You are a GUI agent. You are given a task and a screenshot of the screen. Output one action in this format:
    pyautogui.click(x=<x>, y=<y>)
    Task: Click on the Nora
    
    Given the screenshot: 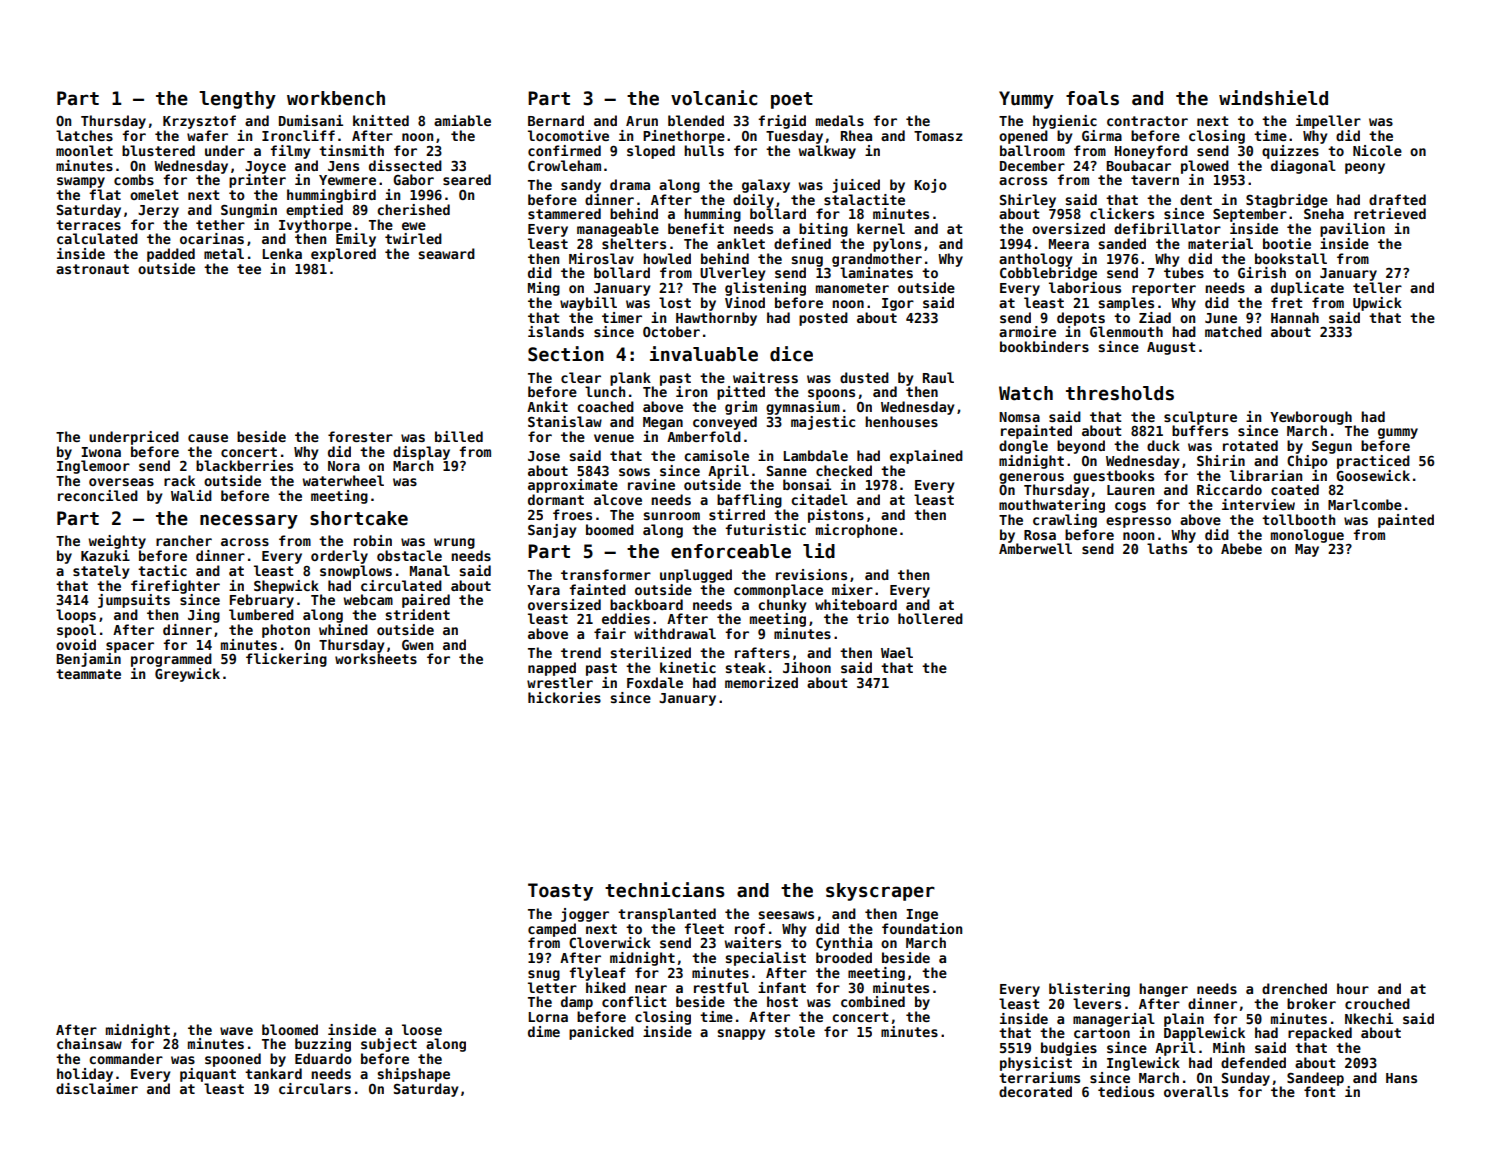 What is the action you would take?
    pyautogui.click(x=344, y=466)
